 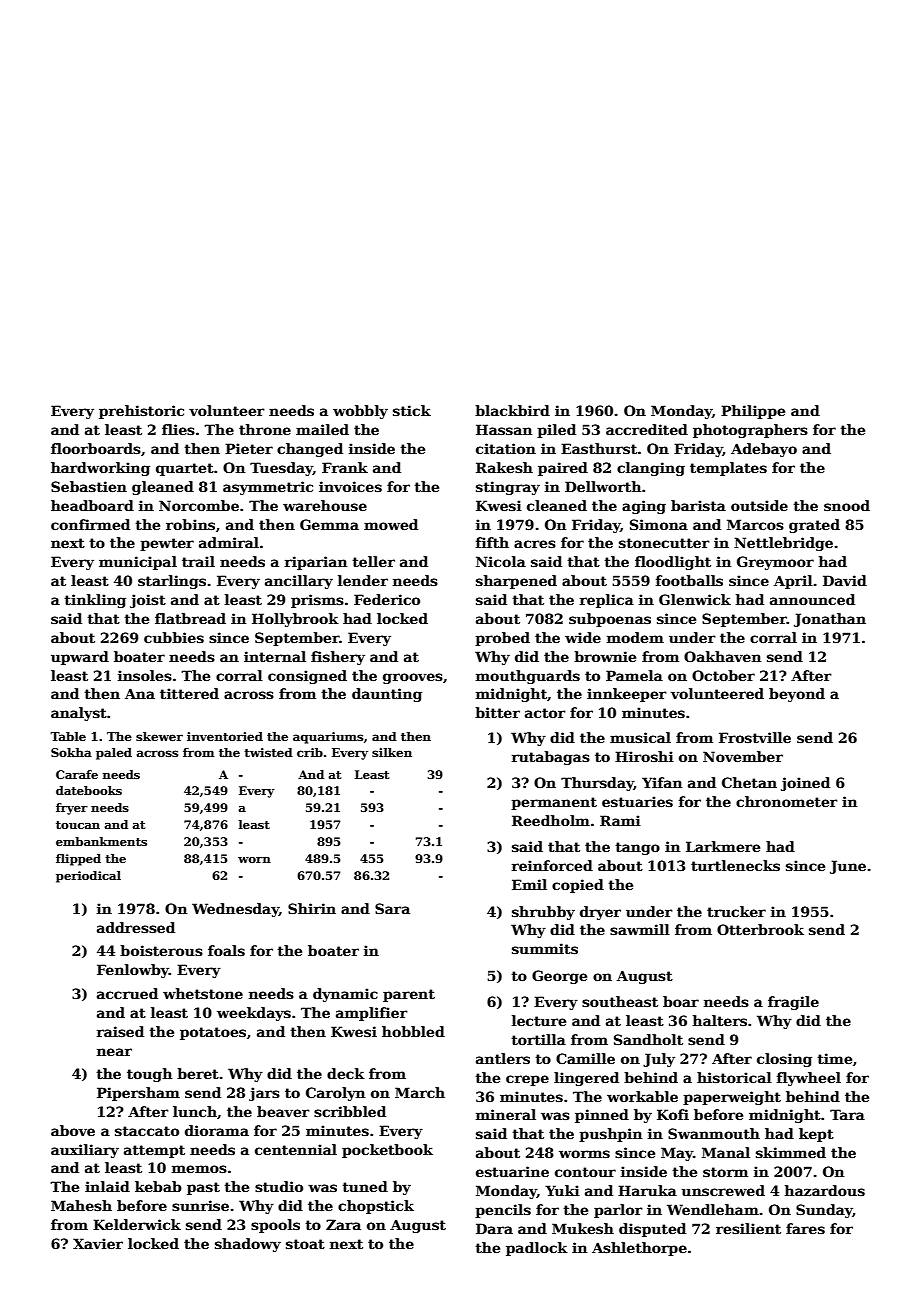 I want to click on flywheel, so click(x=809, y=1079).
